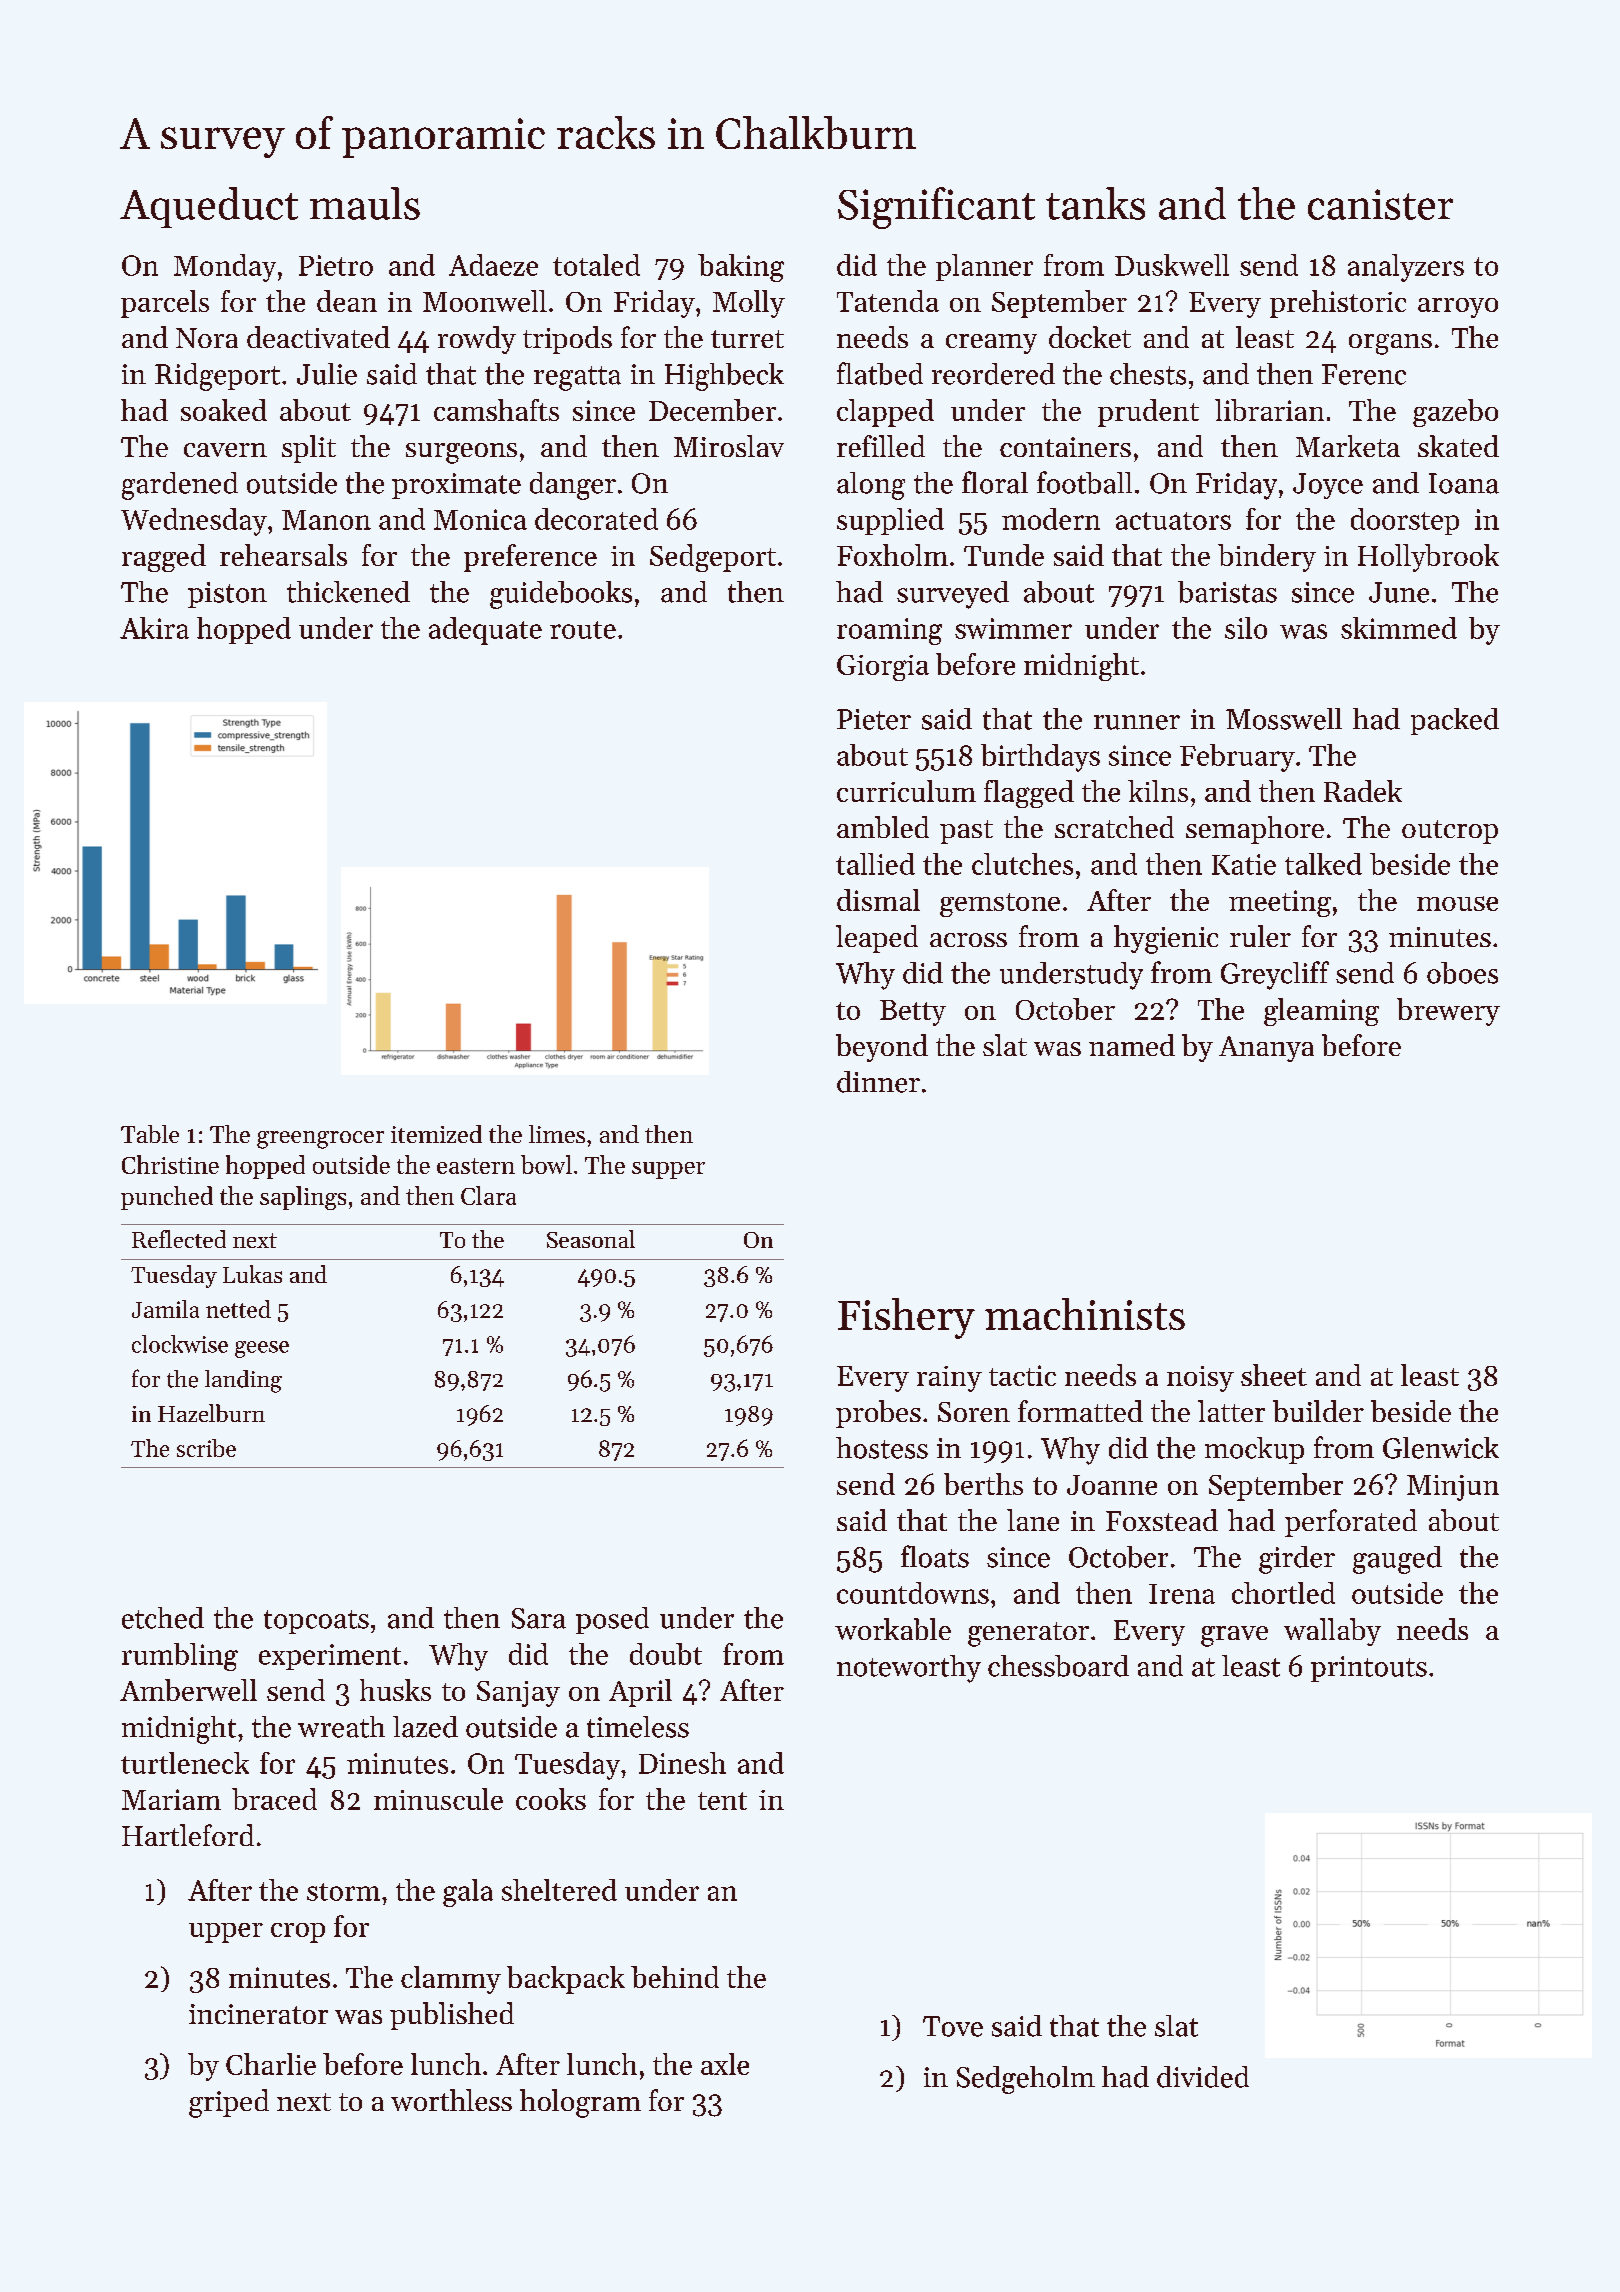 The height and width of the screenshot is (2292, 1620). I want to click on baking, so click(741, 268).
